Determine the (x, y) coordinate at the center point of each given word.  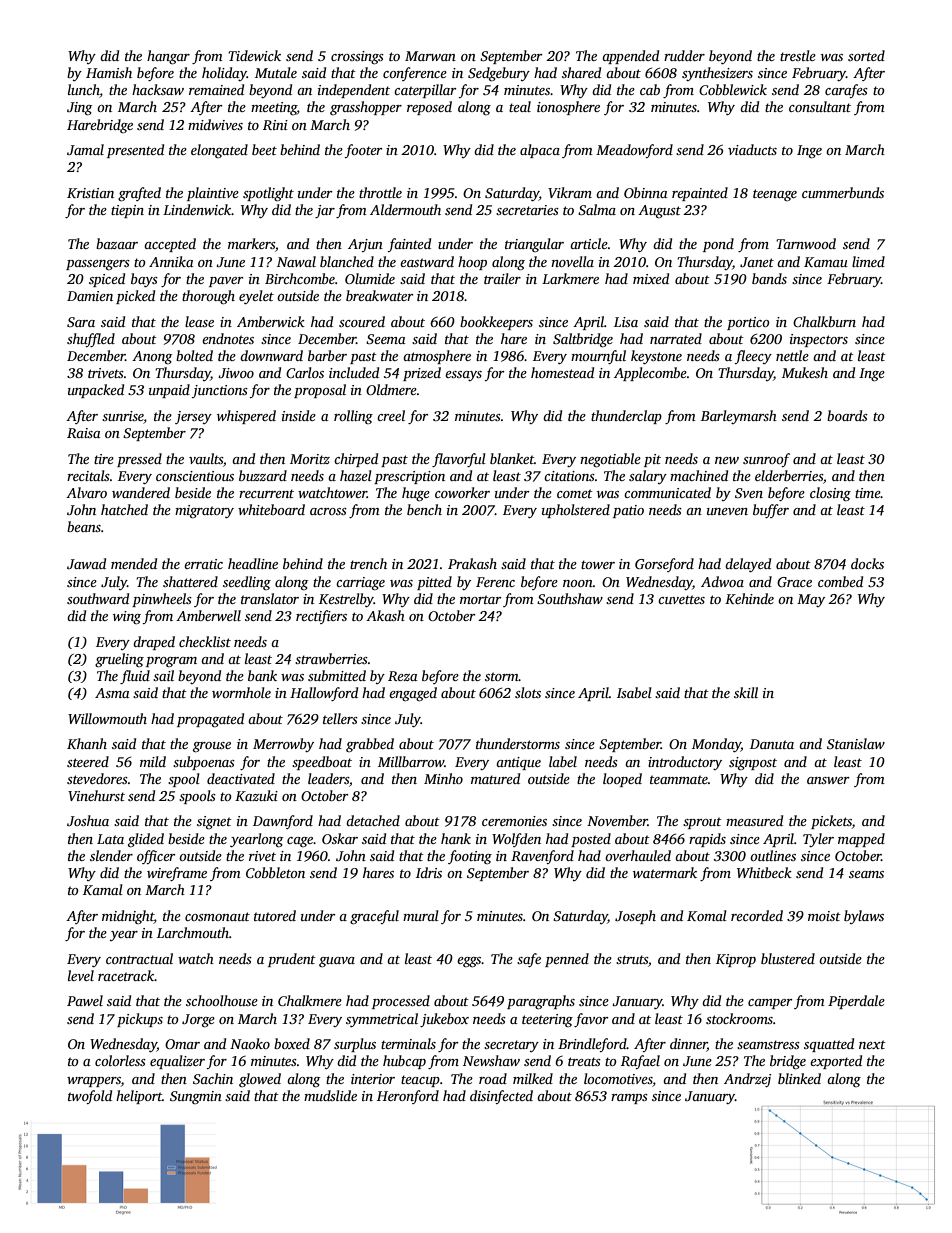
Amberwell (208, 615)
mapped (861, 840)
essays (463, 376)
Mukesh (805, 372)
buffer (771, 511)
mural (421, 915)
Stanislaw (856, 743)
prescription (409, 477)
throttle (380, 192)
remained (216, 89)
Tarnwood (806, 243)
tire (104, 459)
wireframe (177, 874)
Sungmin (196, 1097)
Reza (403, 676)
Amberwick (271, 321)
